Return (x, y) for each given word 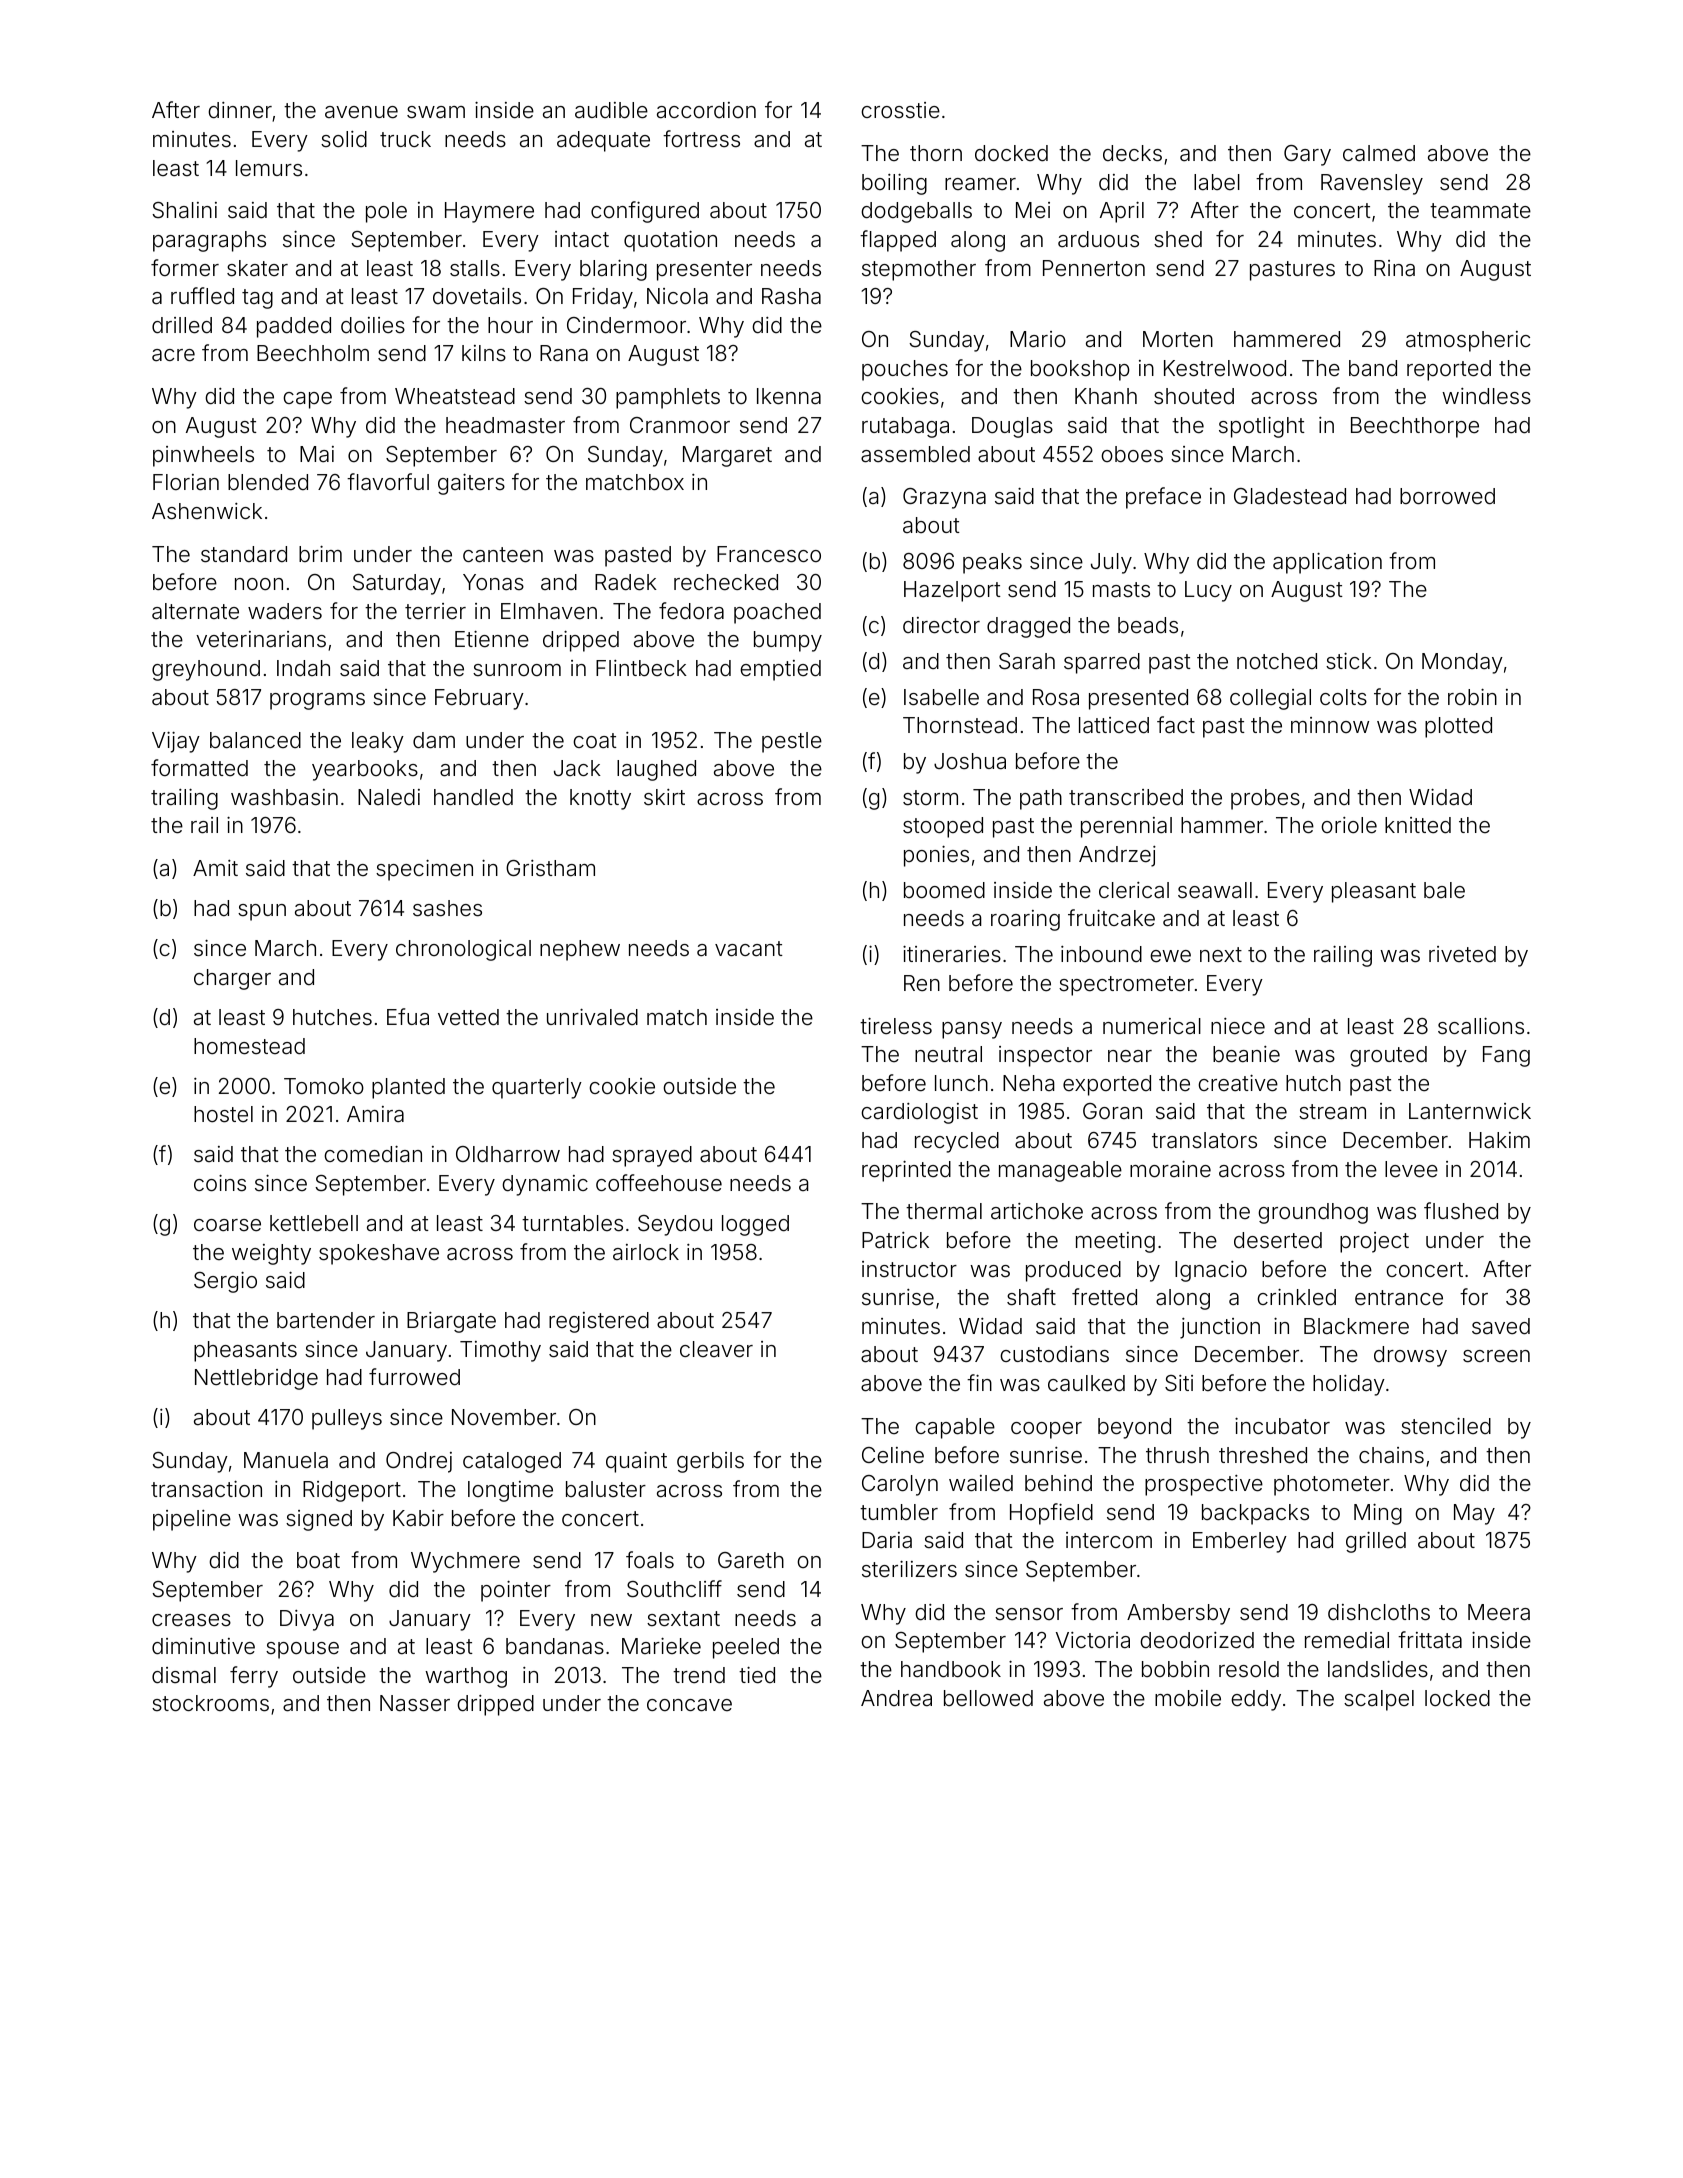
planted (408, 1088)
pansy (972, 1030)
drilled (182, 325)
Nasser (415, 1703)
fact (1176, 725)
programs (317, 701)
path (1041, 799)
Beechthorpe (1415, 427)
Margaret (727, 456)
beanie (1246, 1054)
